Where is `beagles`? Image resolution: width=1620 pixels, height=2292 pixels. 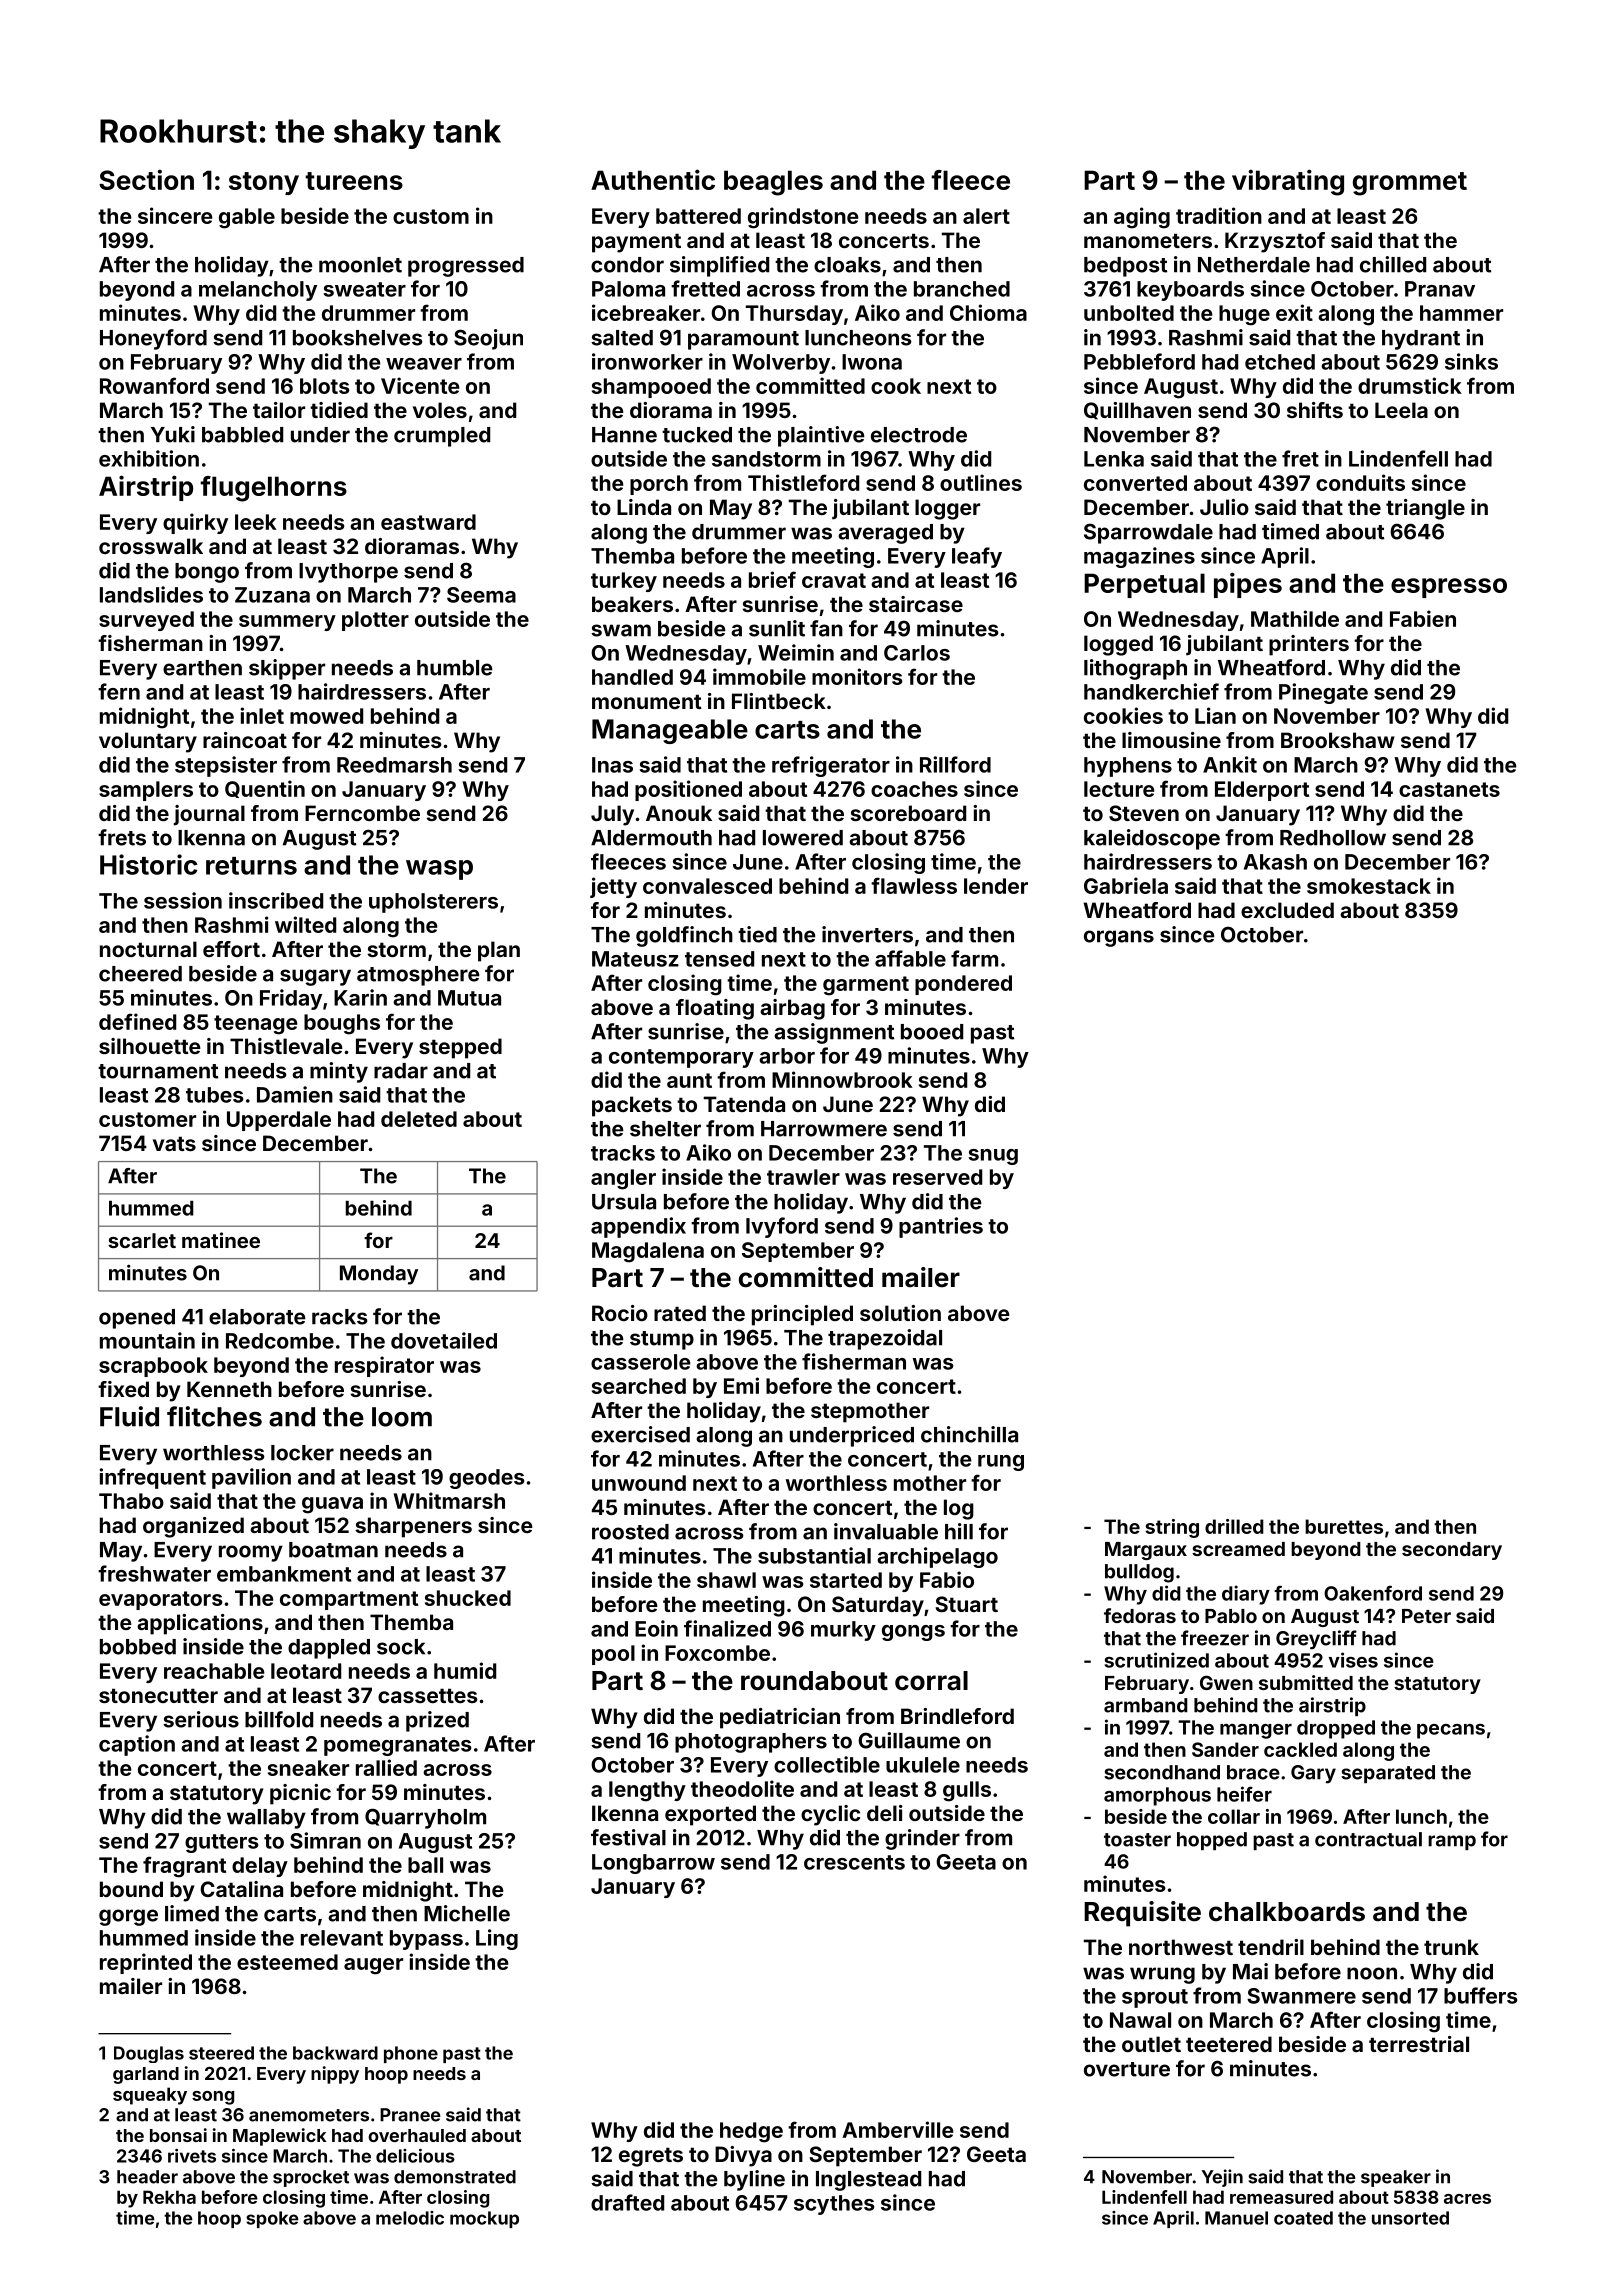 beagles is located at coordinates (773, 183).
